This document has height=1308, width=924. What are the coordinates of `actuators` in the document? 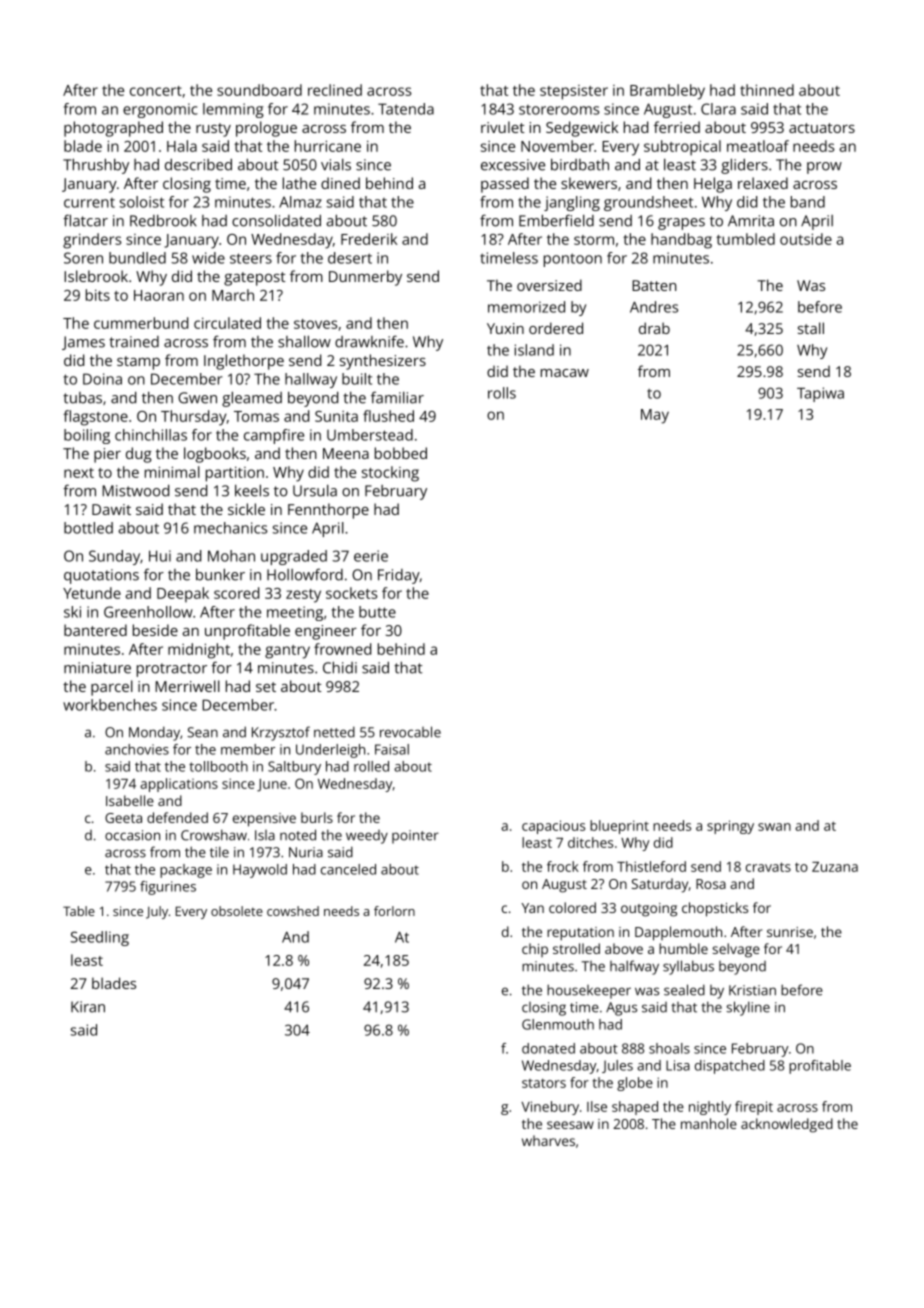 It's located at (822, 128).
